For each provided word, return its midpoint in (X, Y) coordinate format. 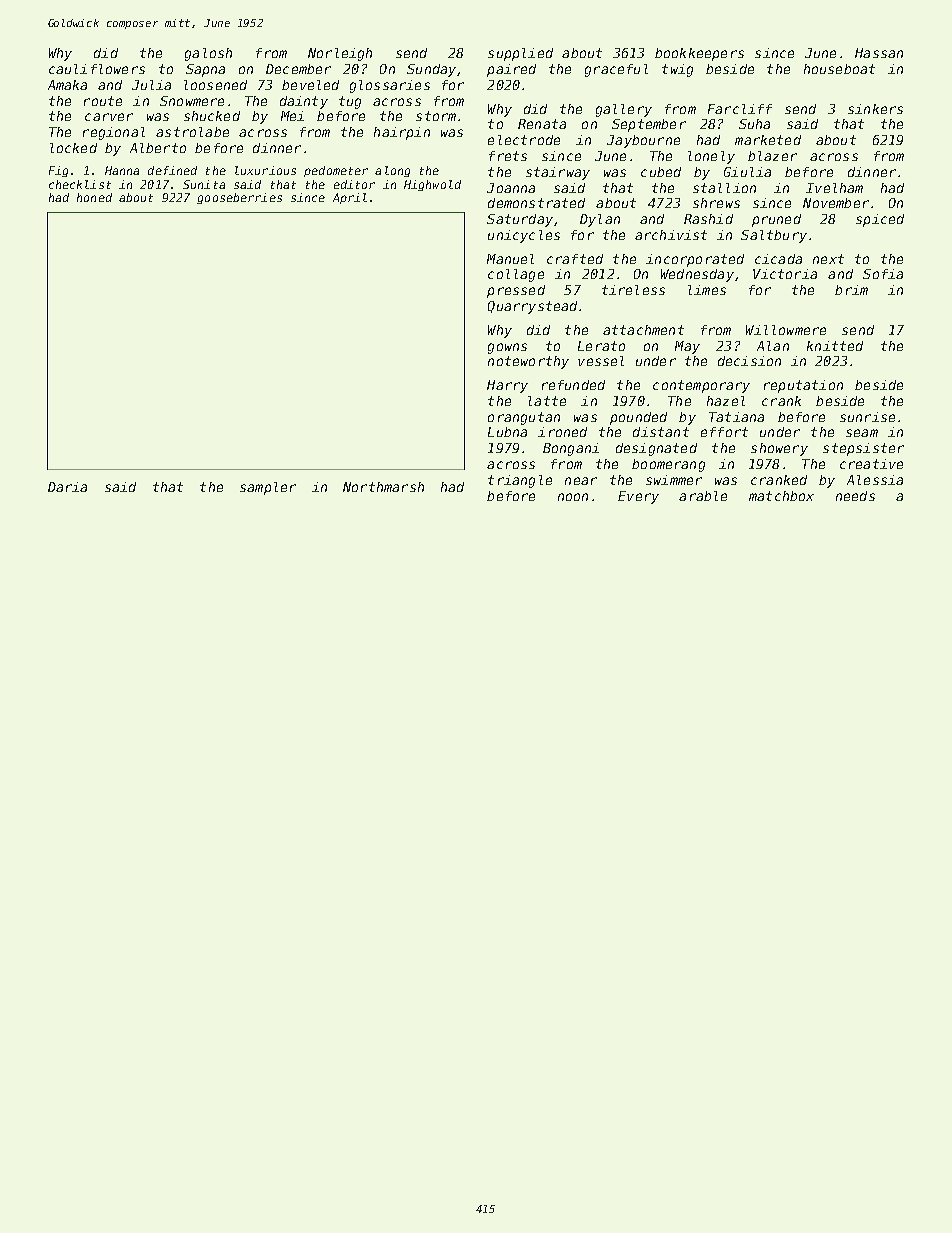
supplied (520, 54)
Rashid (708, 219)
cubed (661, 172)
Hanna (122, 170)
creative (871, 464)
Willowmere (786, 330)
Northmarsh (383, 487)
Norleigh (340, 54)
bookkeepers (699, 54)
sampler (268, 488)
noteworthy (528, 362)
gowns (507, 348)
